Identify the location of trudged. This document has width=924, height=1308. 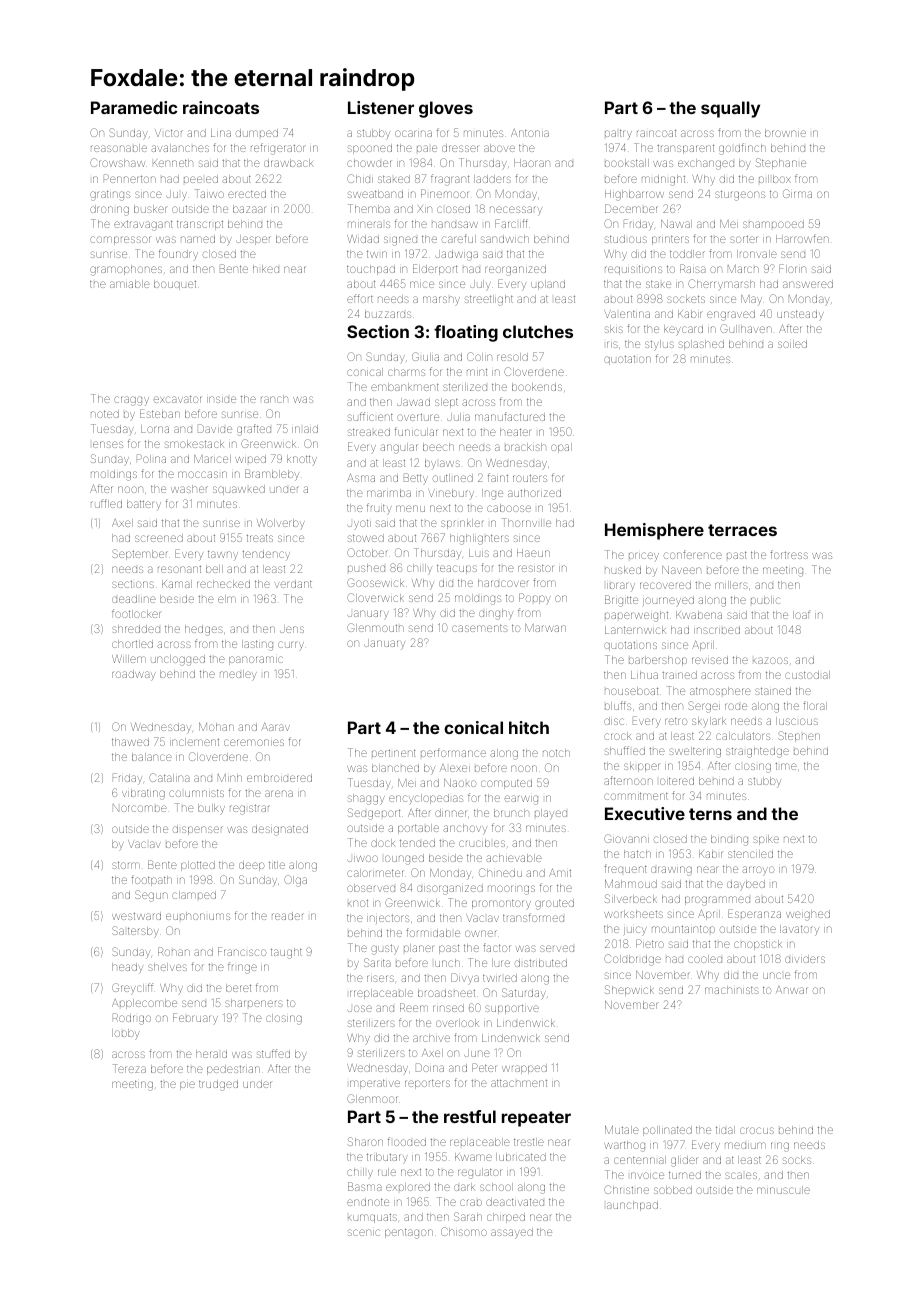
(218, 1085).
